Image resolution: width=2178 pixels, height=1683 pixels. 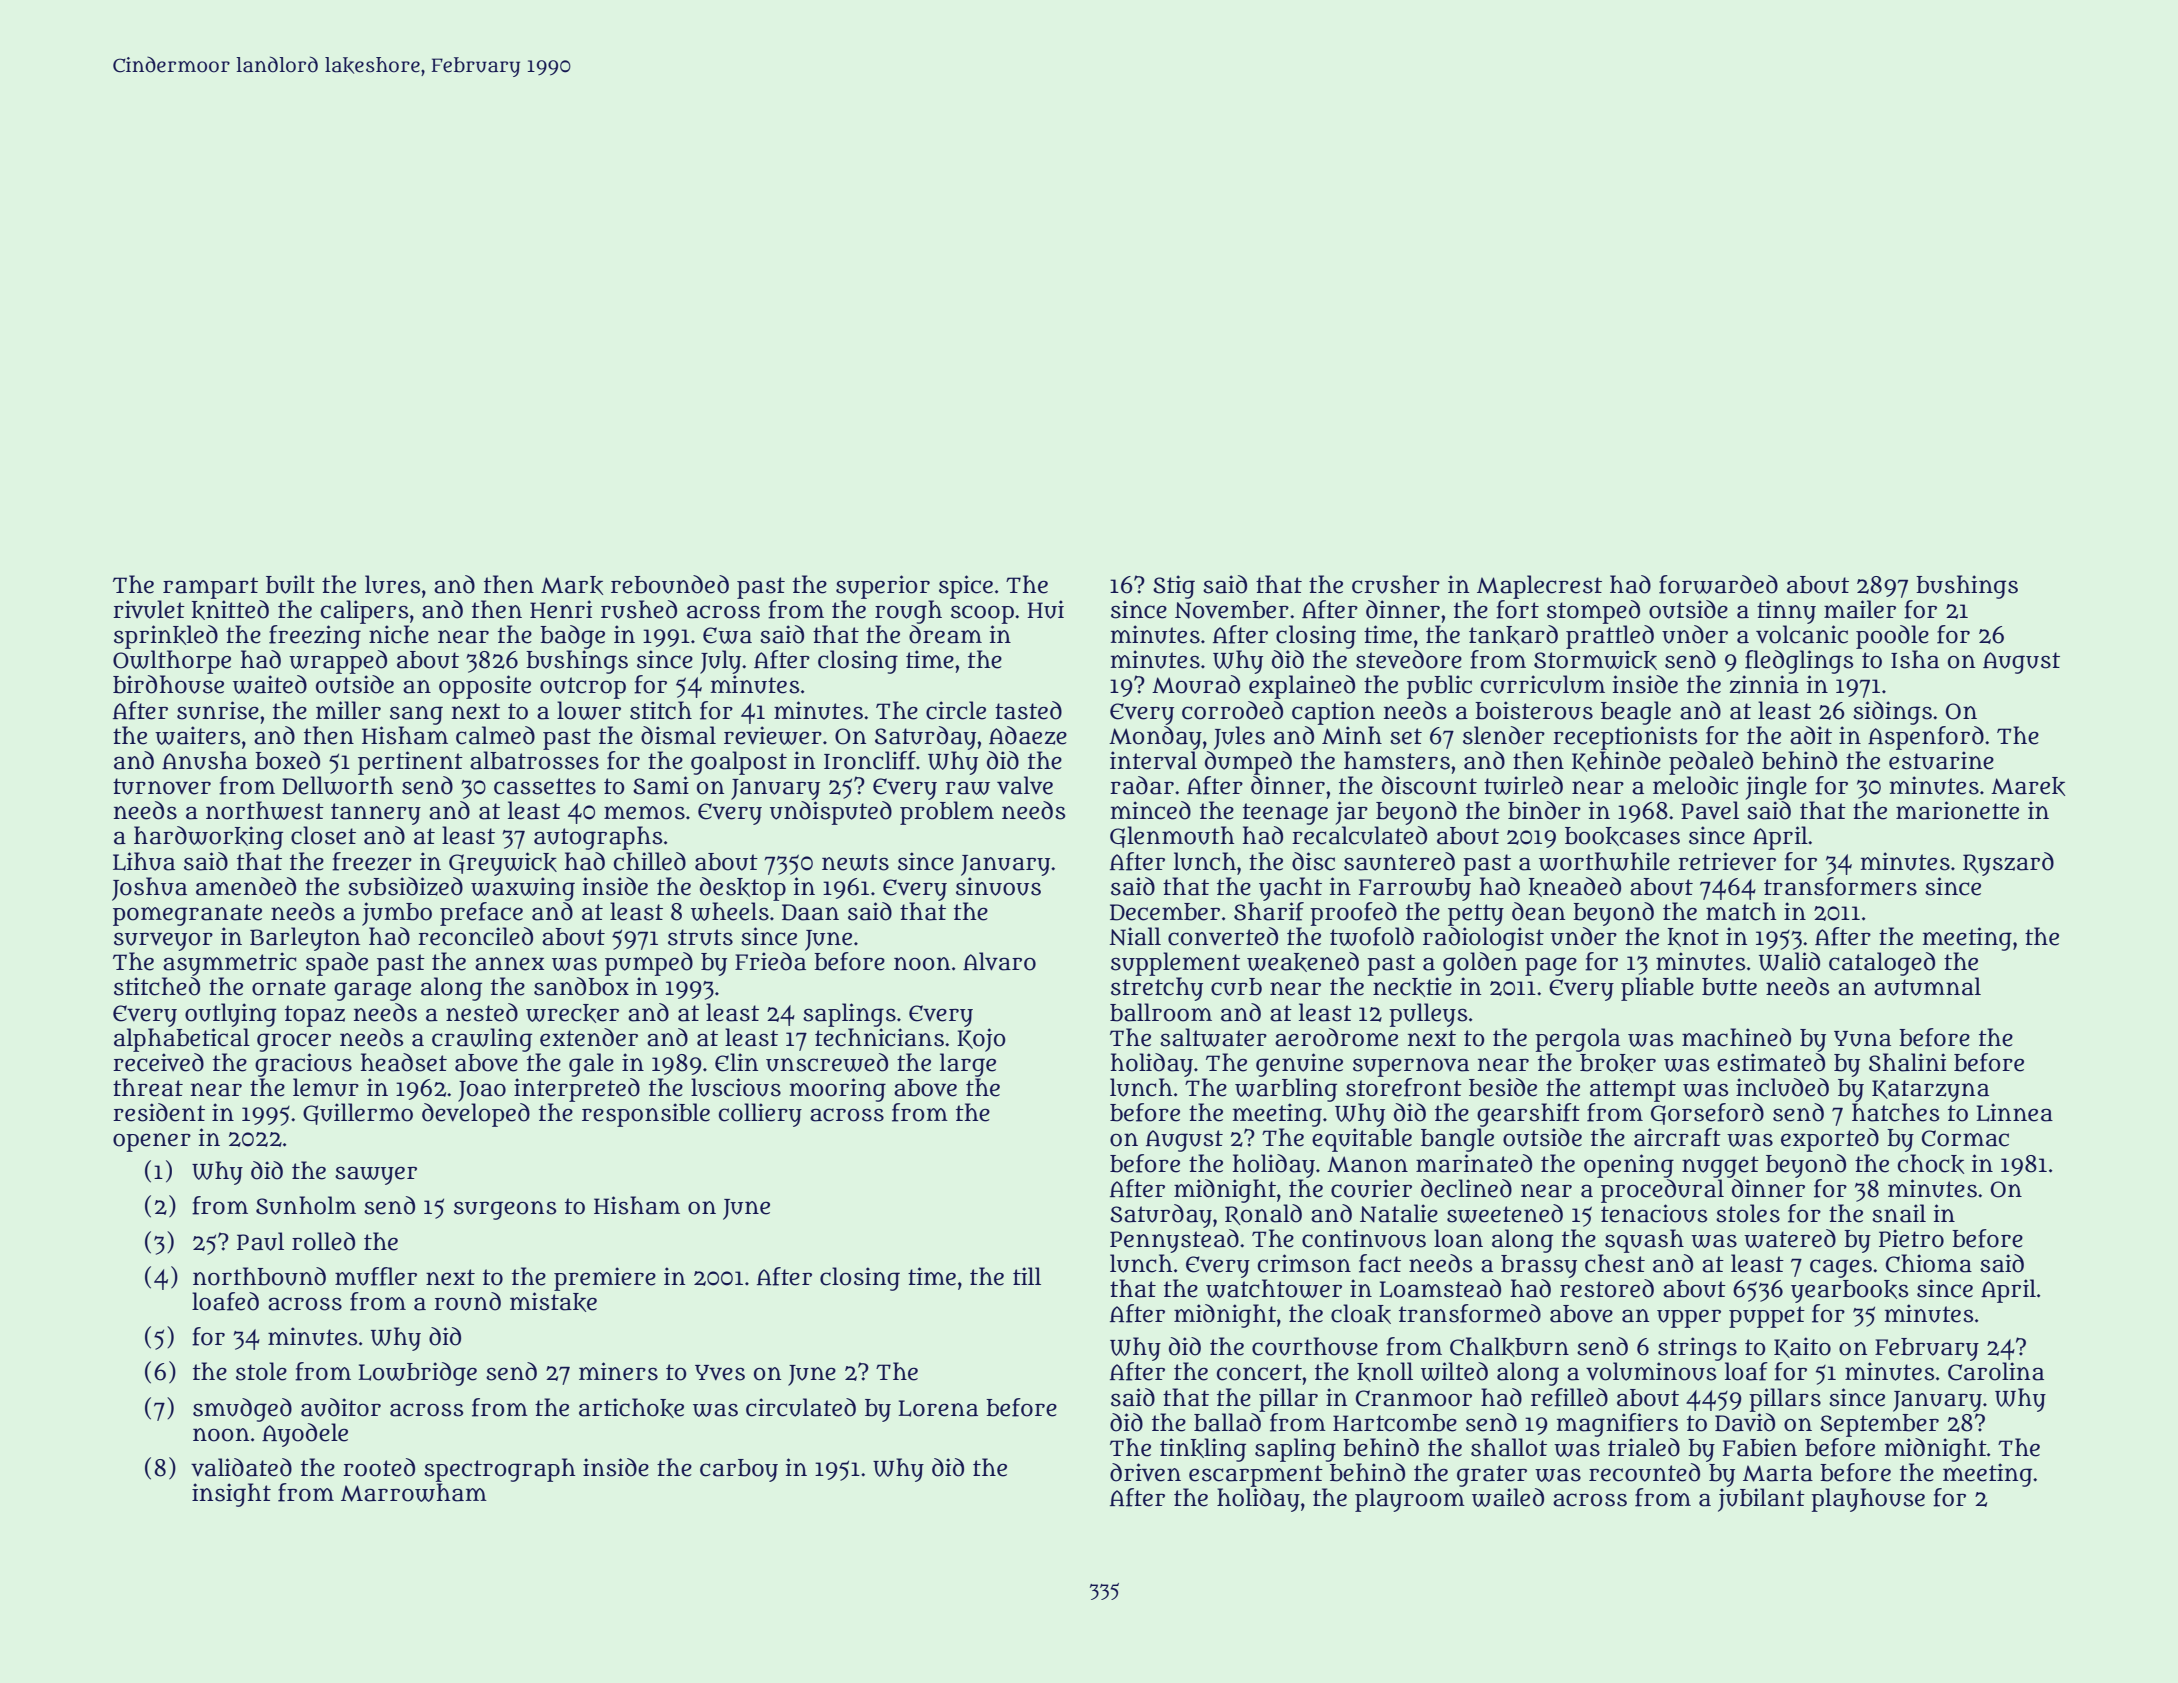 I want to click on Ayodele, so click(x=305, y=1435).
